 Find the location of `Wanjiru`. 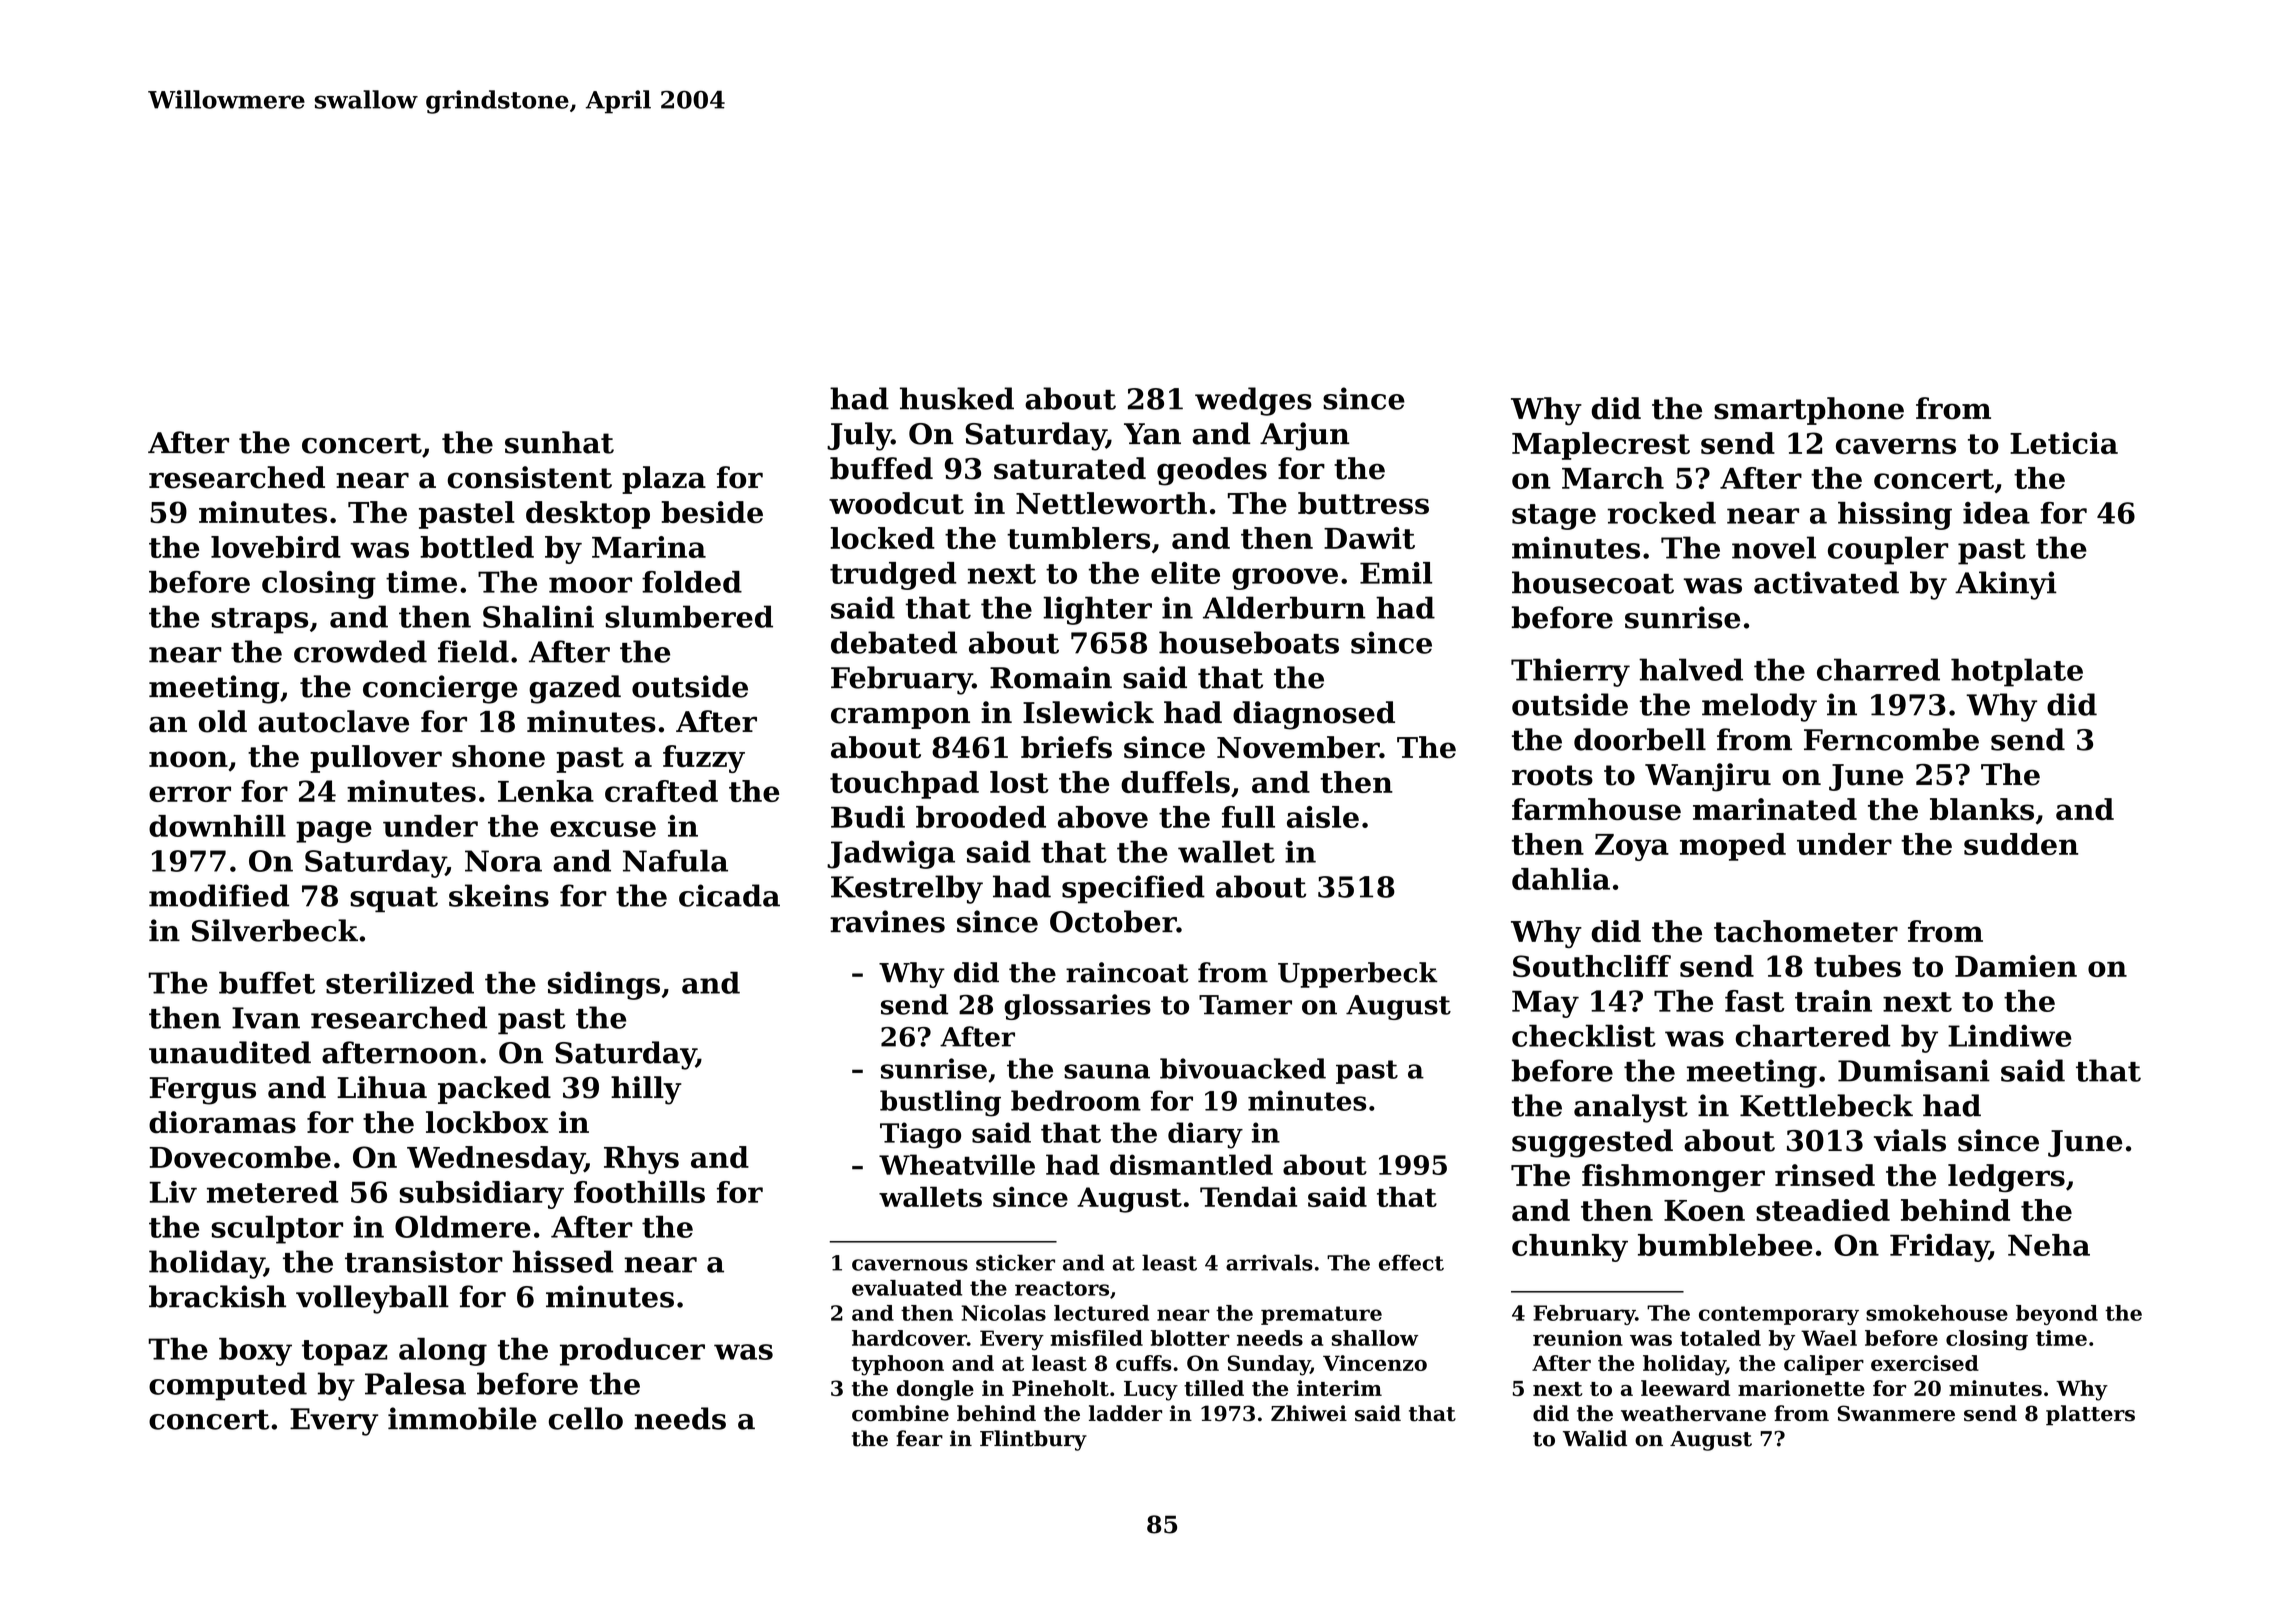

Wanjiru is located at coordinates (1708, 777).
